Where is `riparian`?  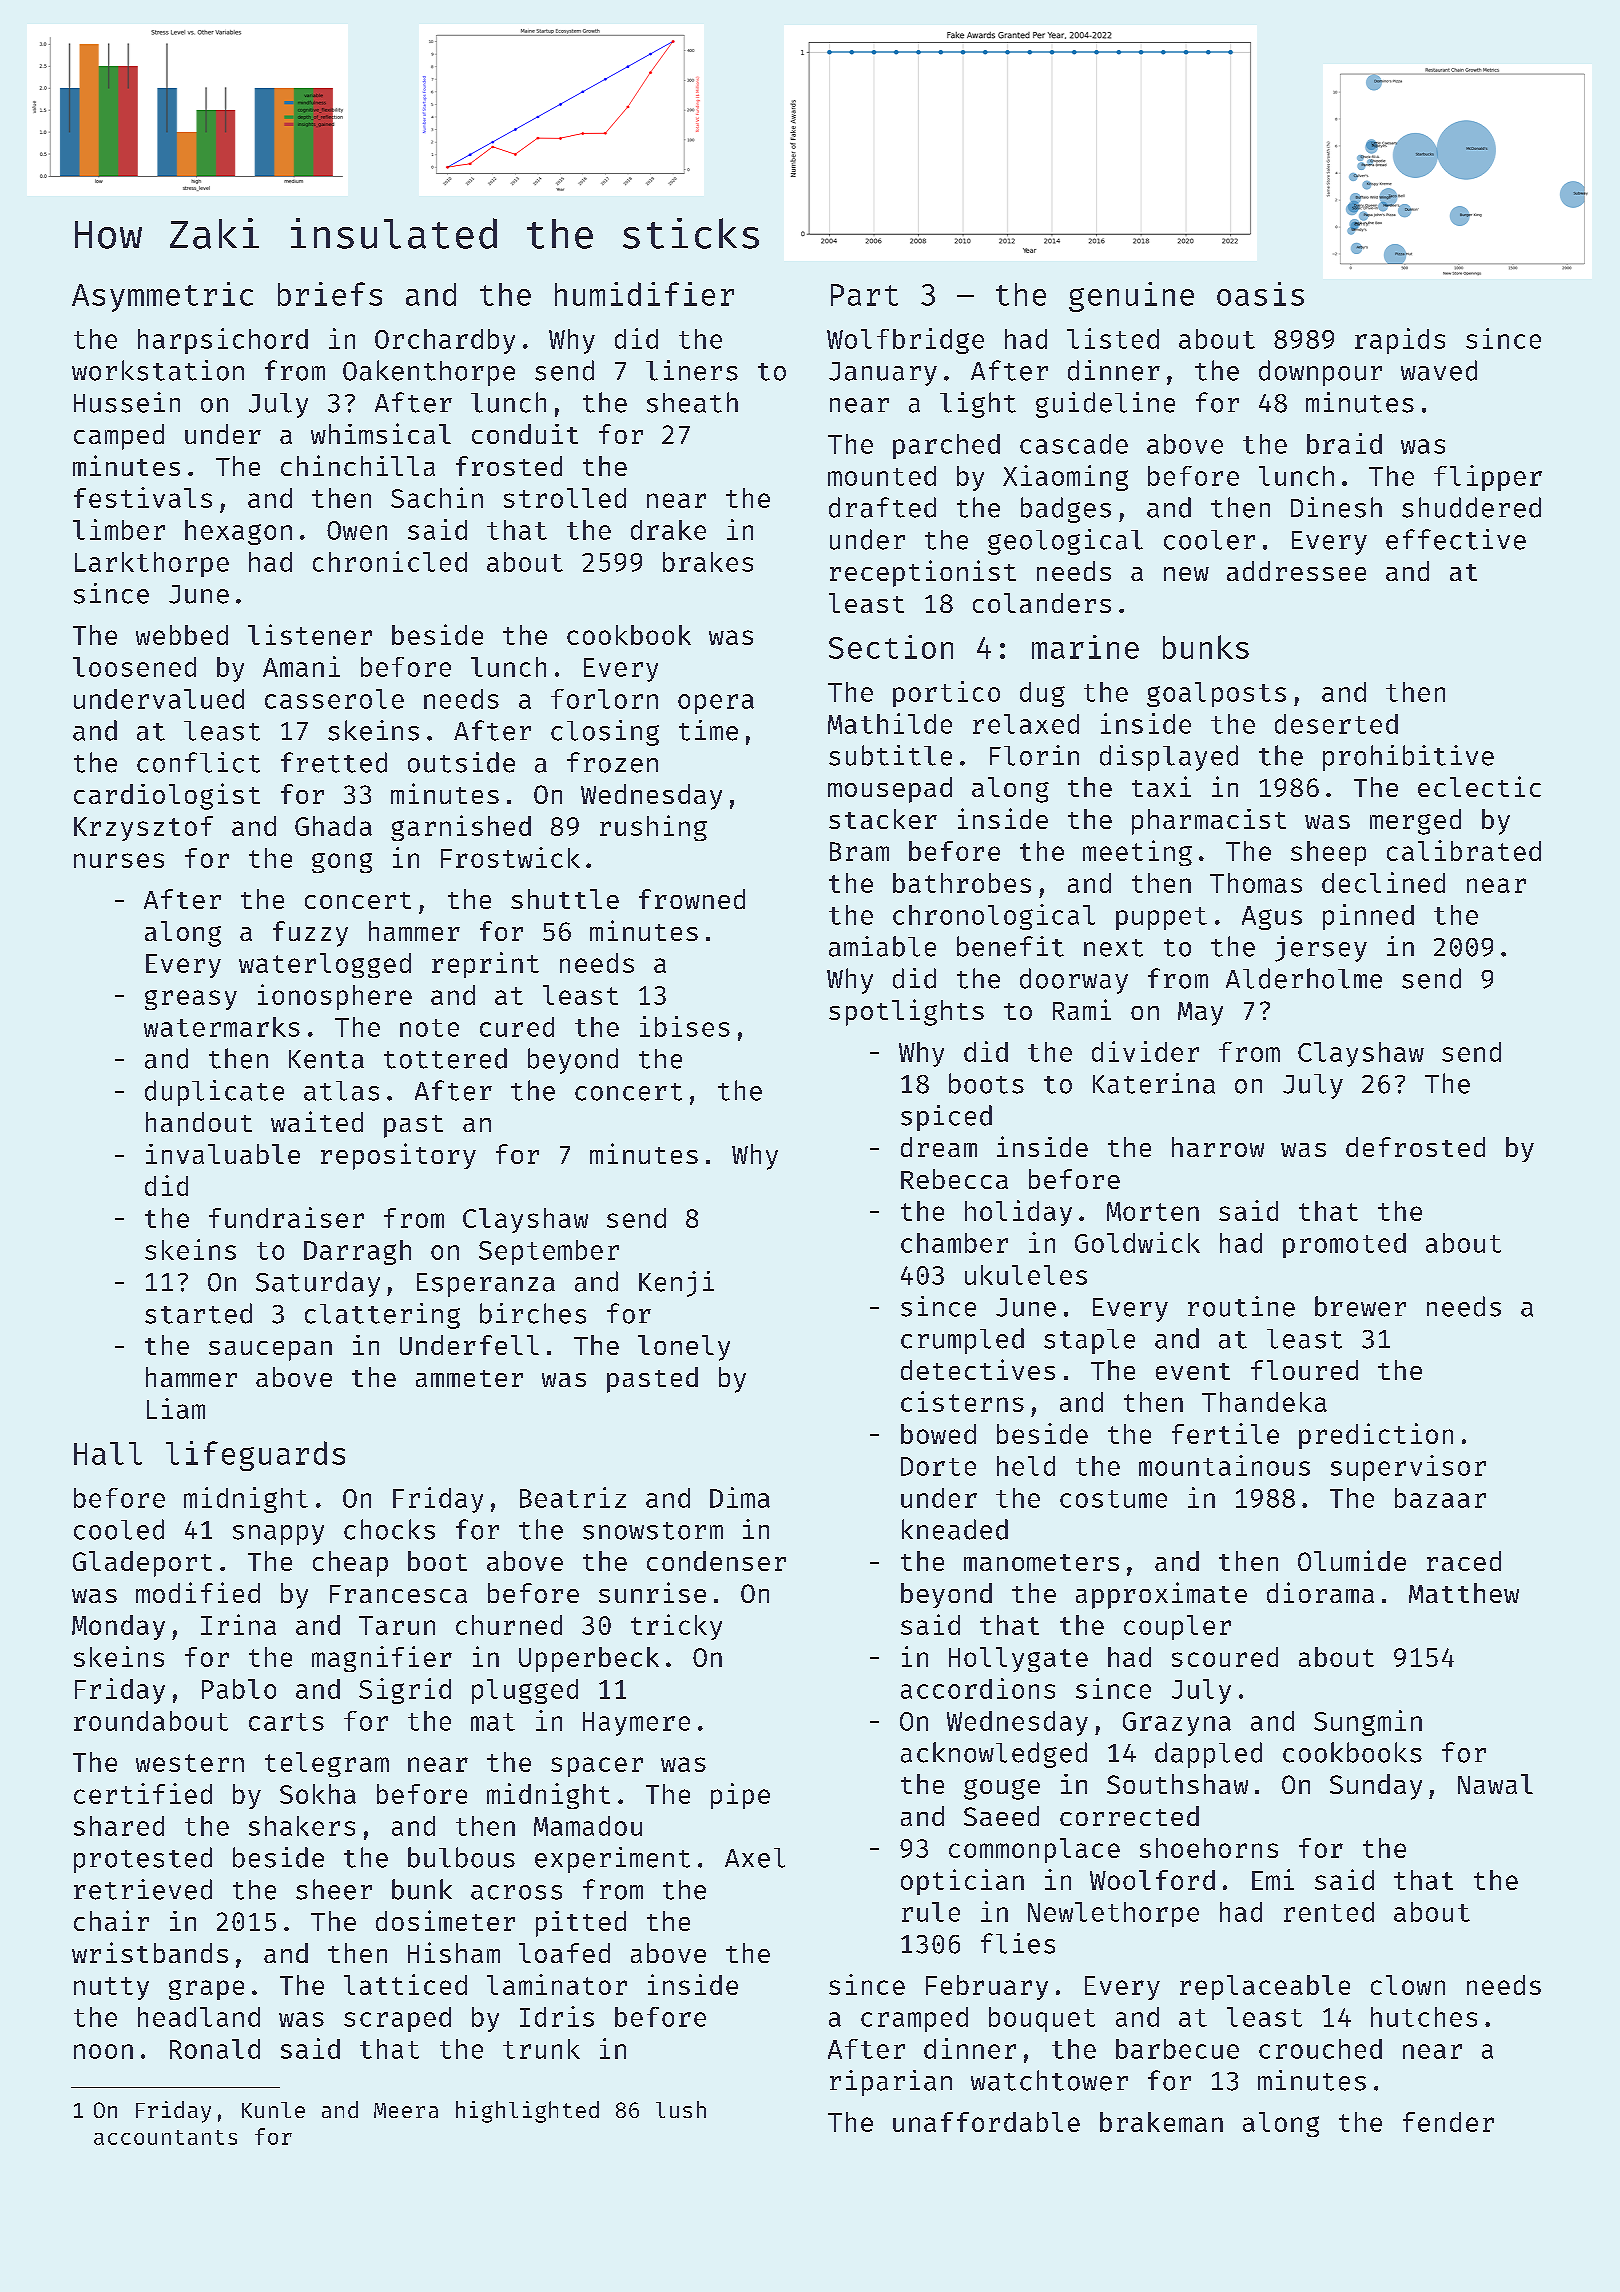 riparian is located at coordinates (891, 2083).
